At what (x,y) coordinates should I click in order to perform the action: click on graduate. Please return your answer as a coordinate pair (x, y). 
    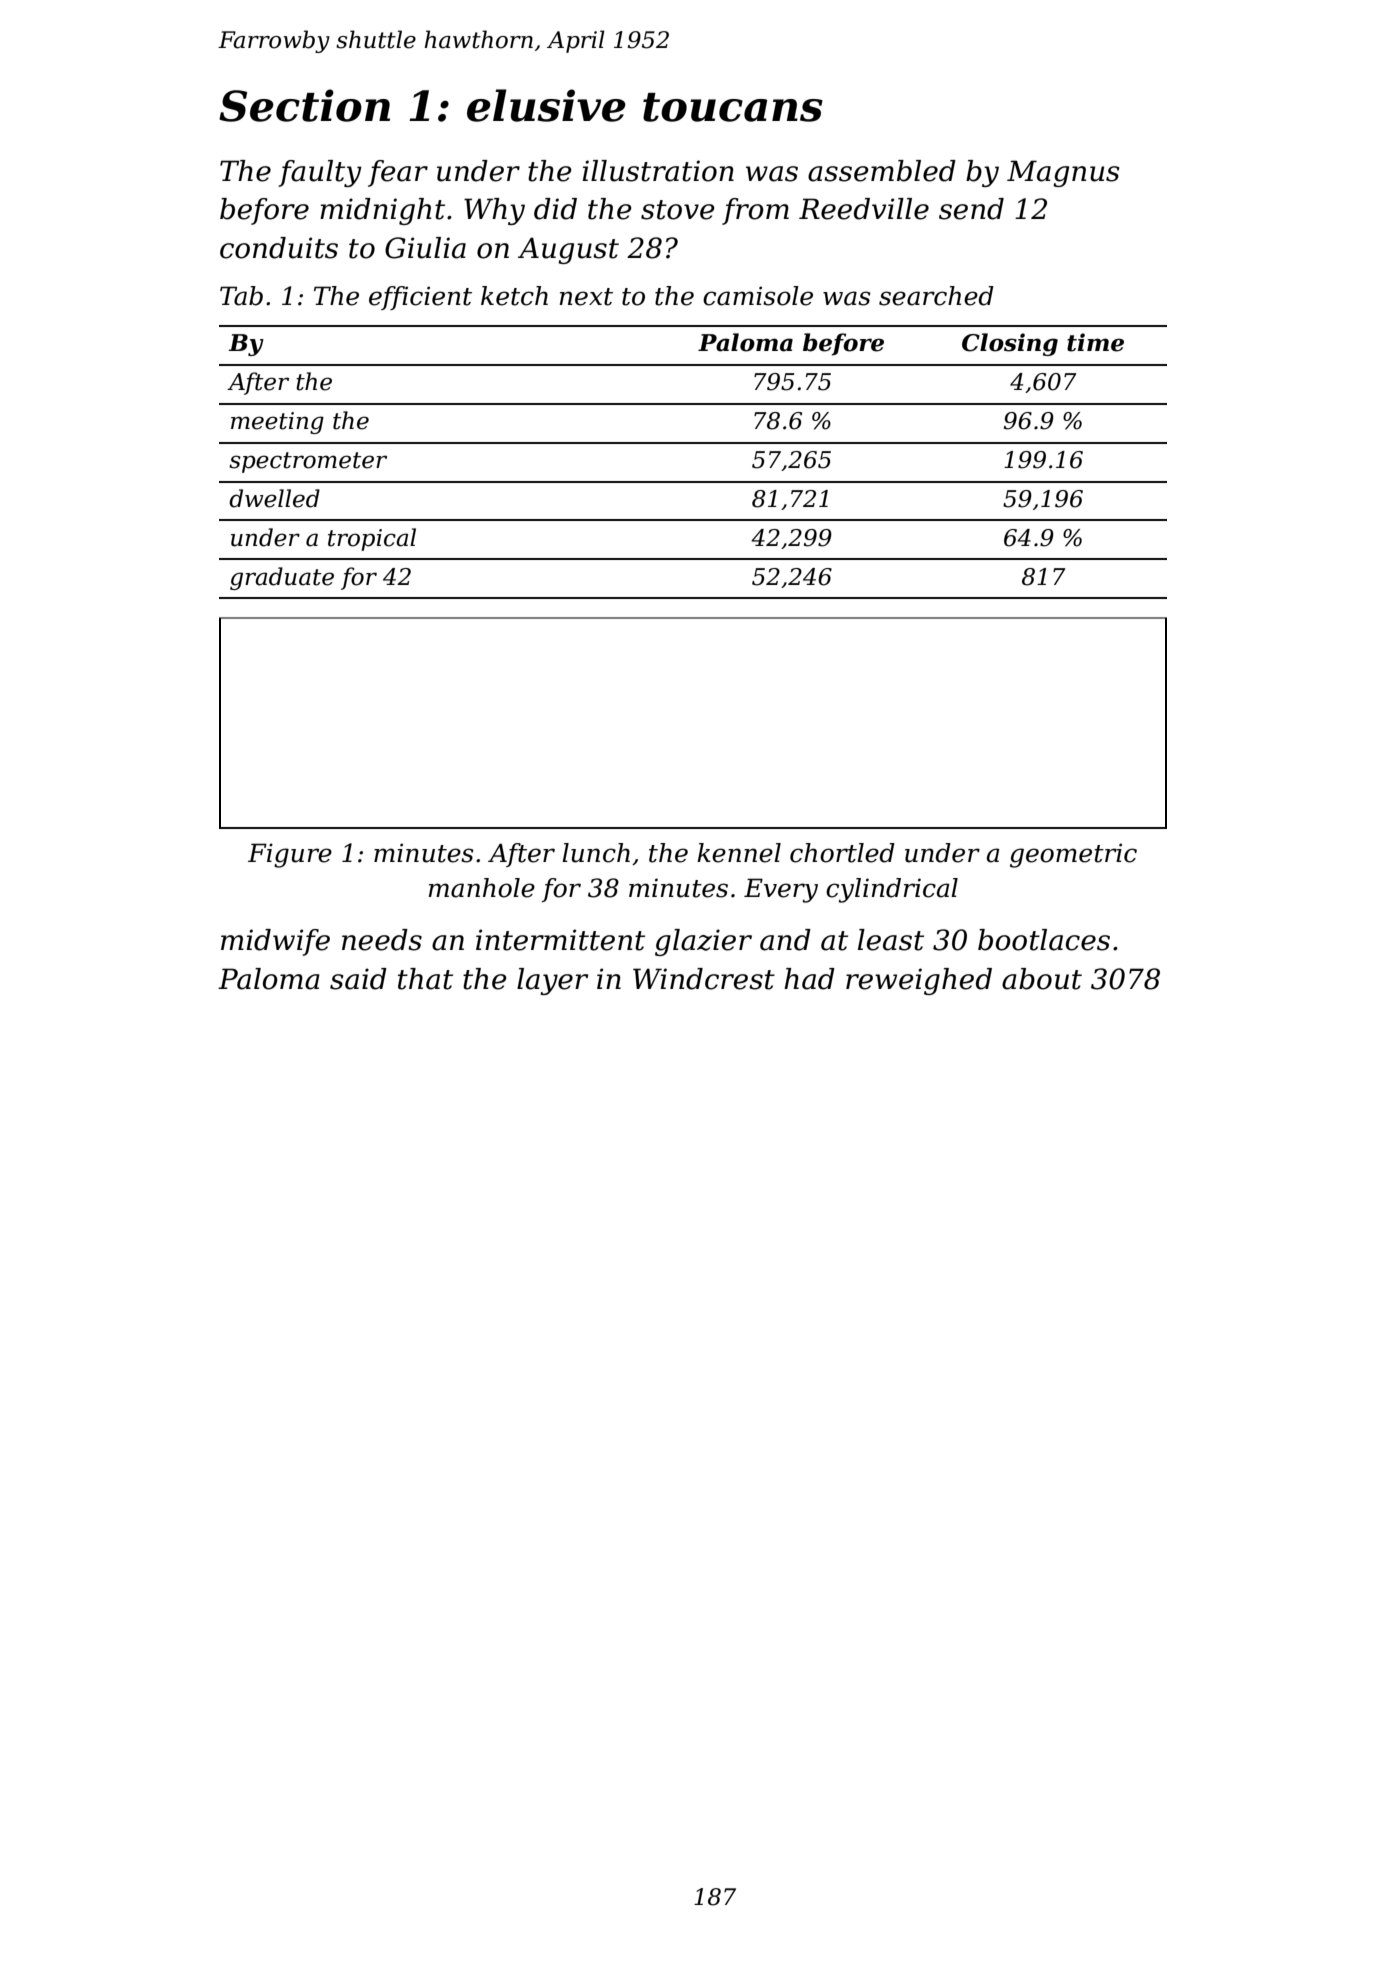
    Looking at the image, I should click on (282, 578).
